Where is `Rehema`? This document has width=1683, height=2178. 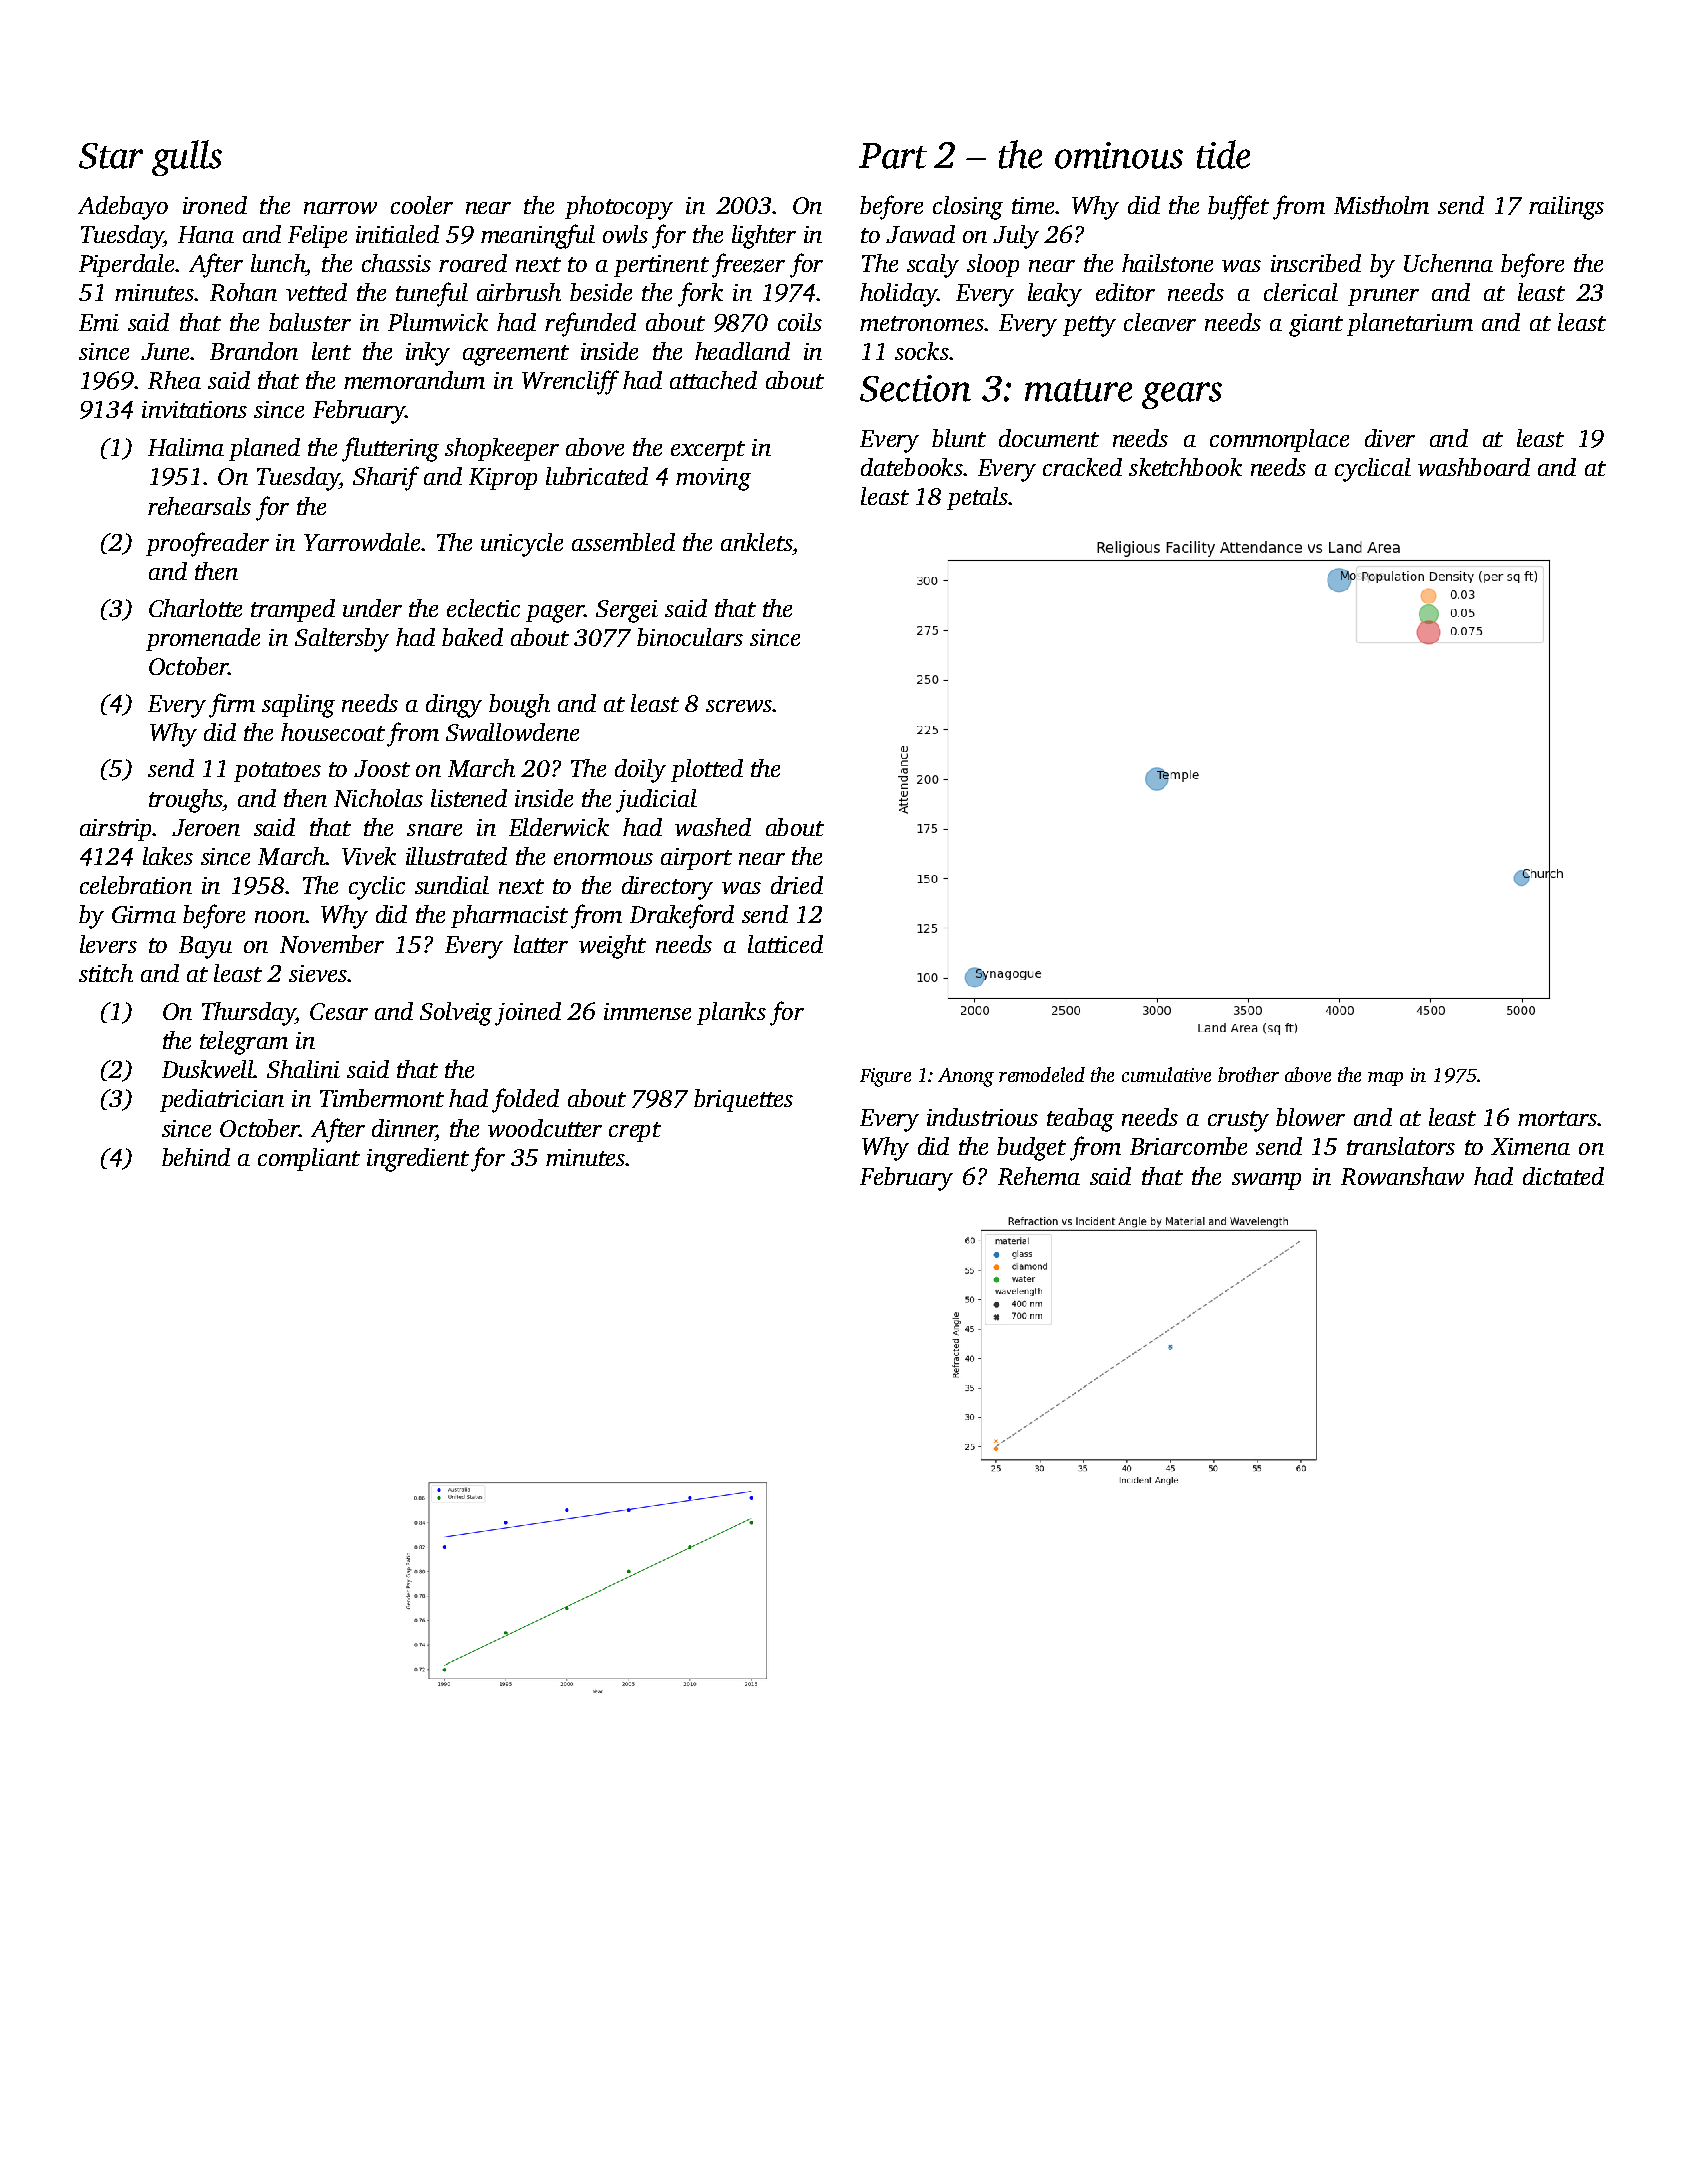 Rehema is located at coordinates (1039, 1176).
